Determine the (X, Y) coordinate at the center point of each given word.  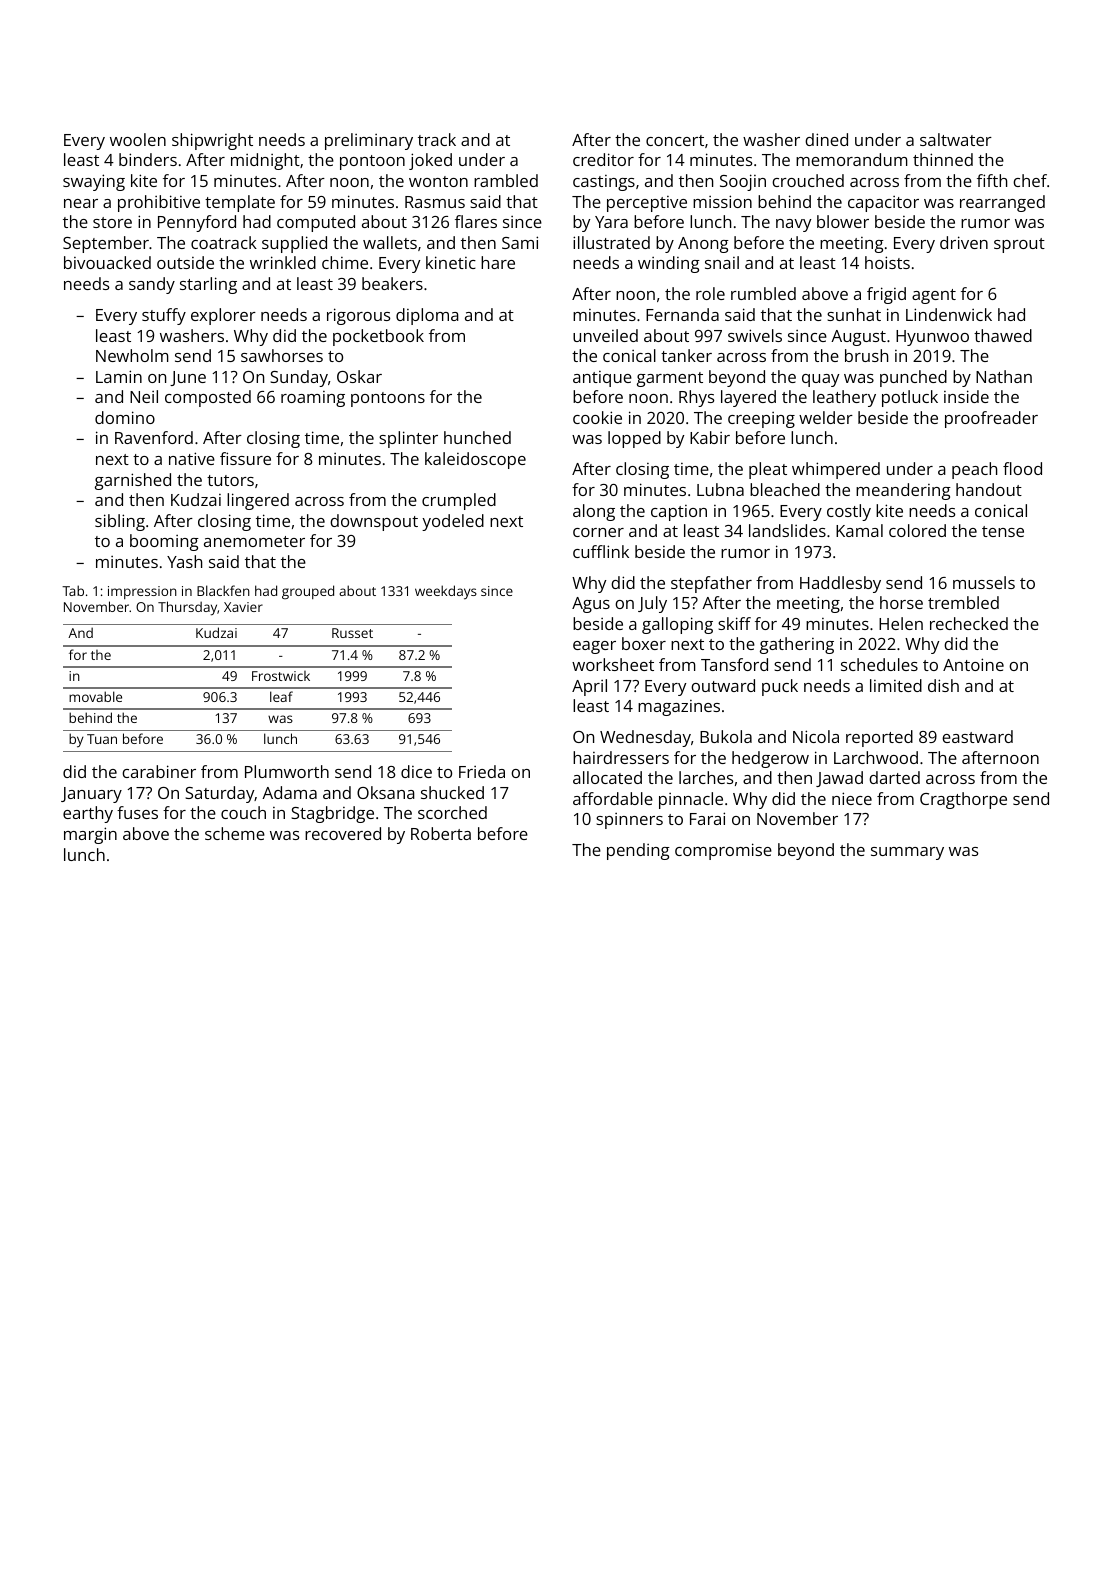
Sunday (299, 378)
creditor (603, 159)
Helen (901, 623)
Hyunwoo (932, 338)
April (589, 687)
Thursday (187, 608)
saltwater (956, 139)
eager (594, 647)
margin (90, 835)
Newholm (132, 355)
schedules (879, 664)
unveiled (605, 335)
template (240, 203)
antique (602, 379)
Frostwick (281, 676)
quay (821, 380)
